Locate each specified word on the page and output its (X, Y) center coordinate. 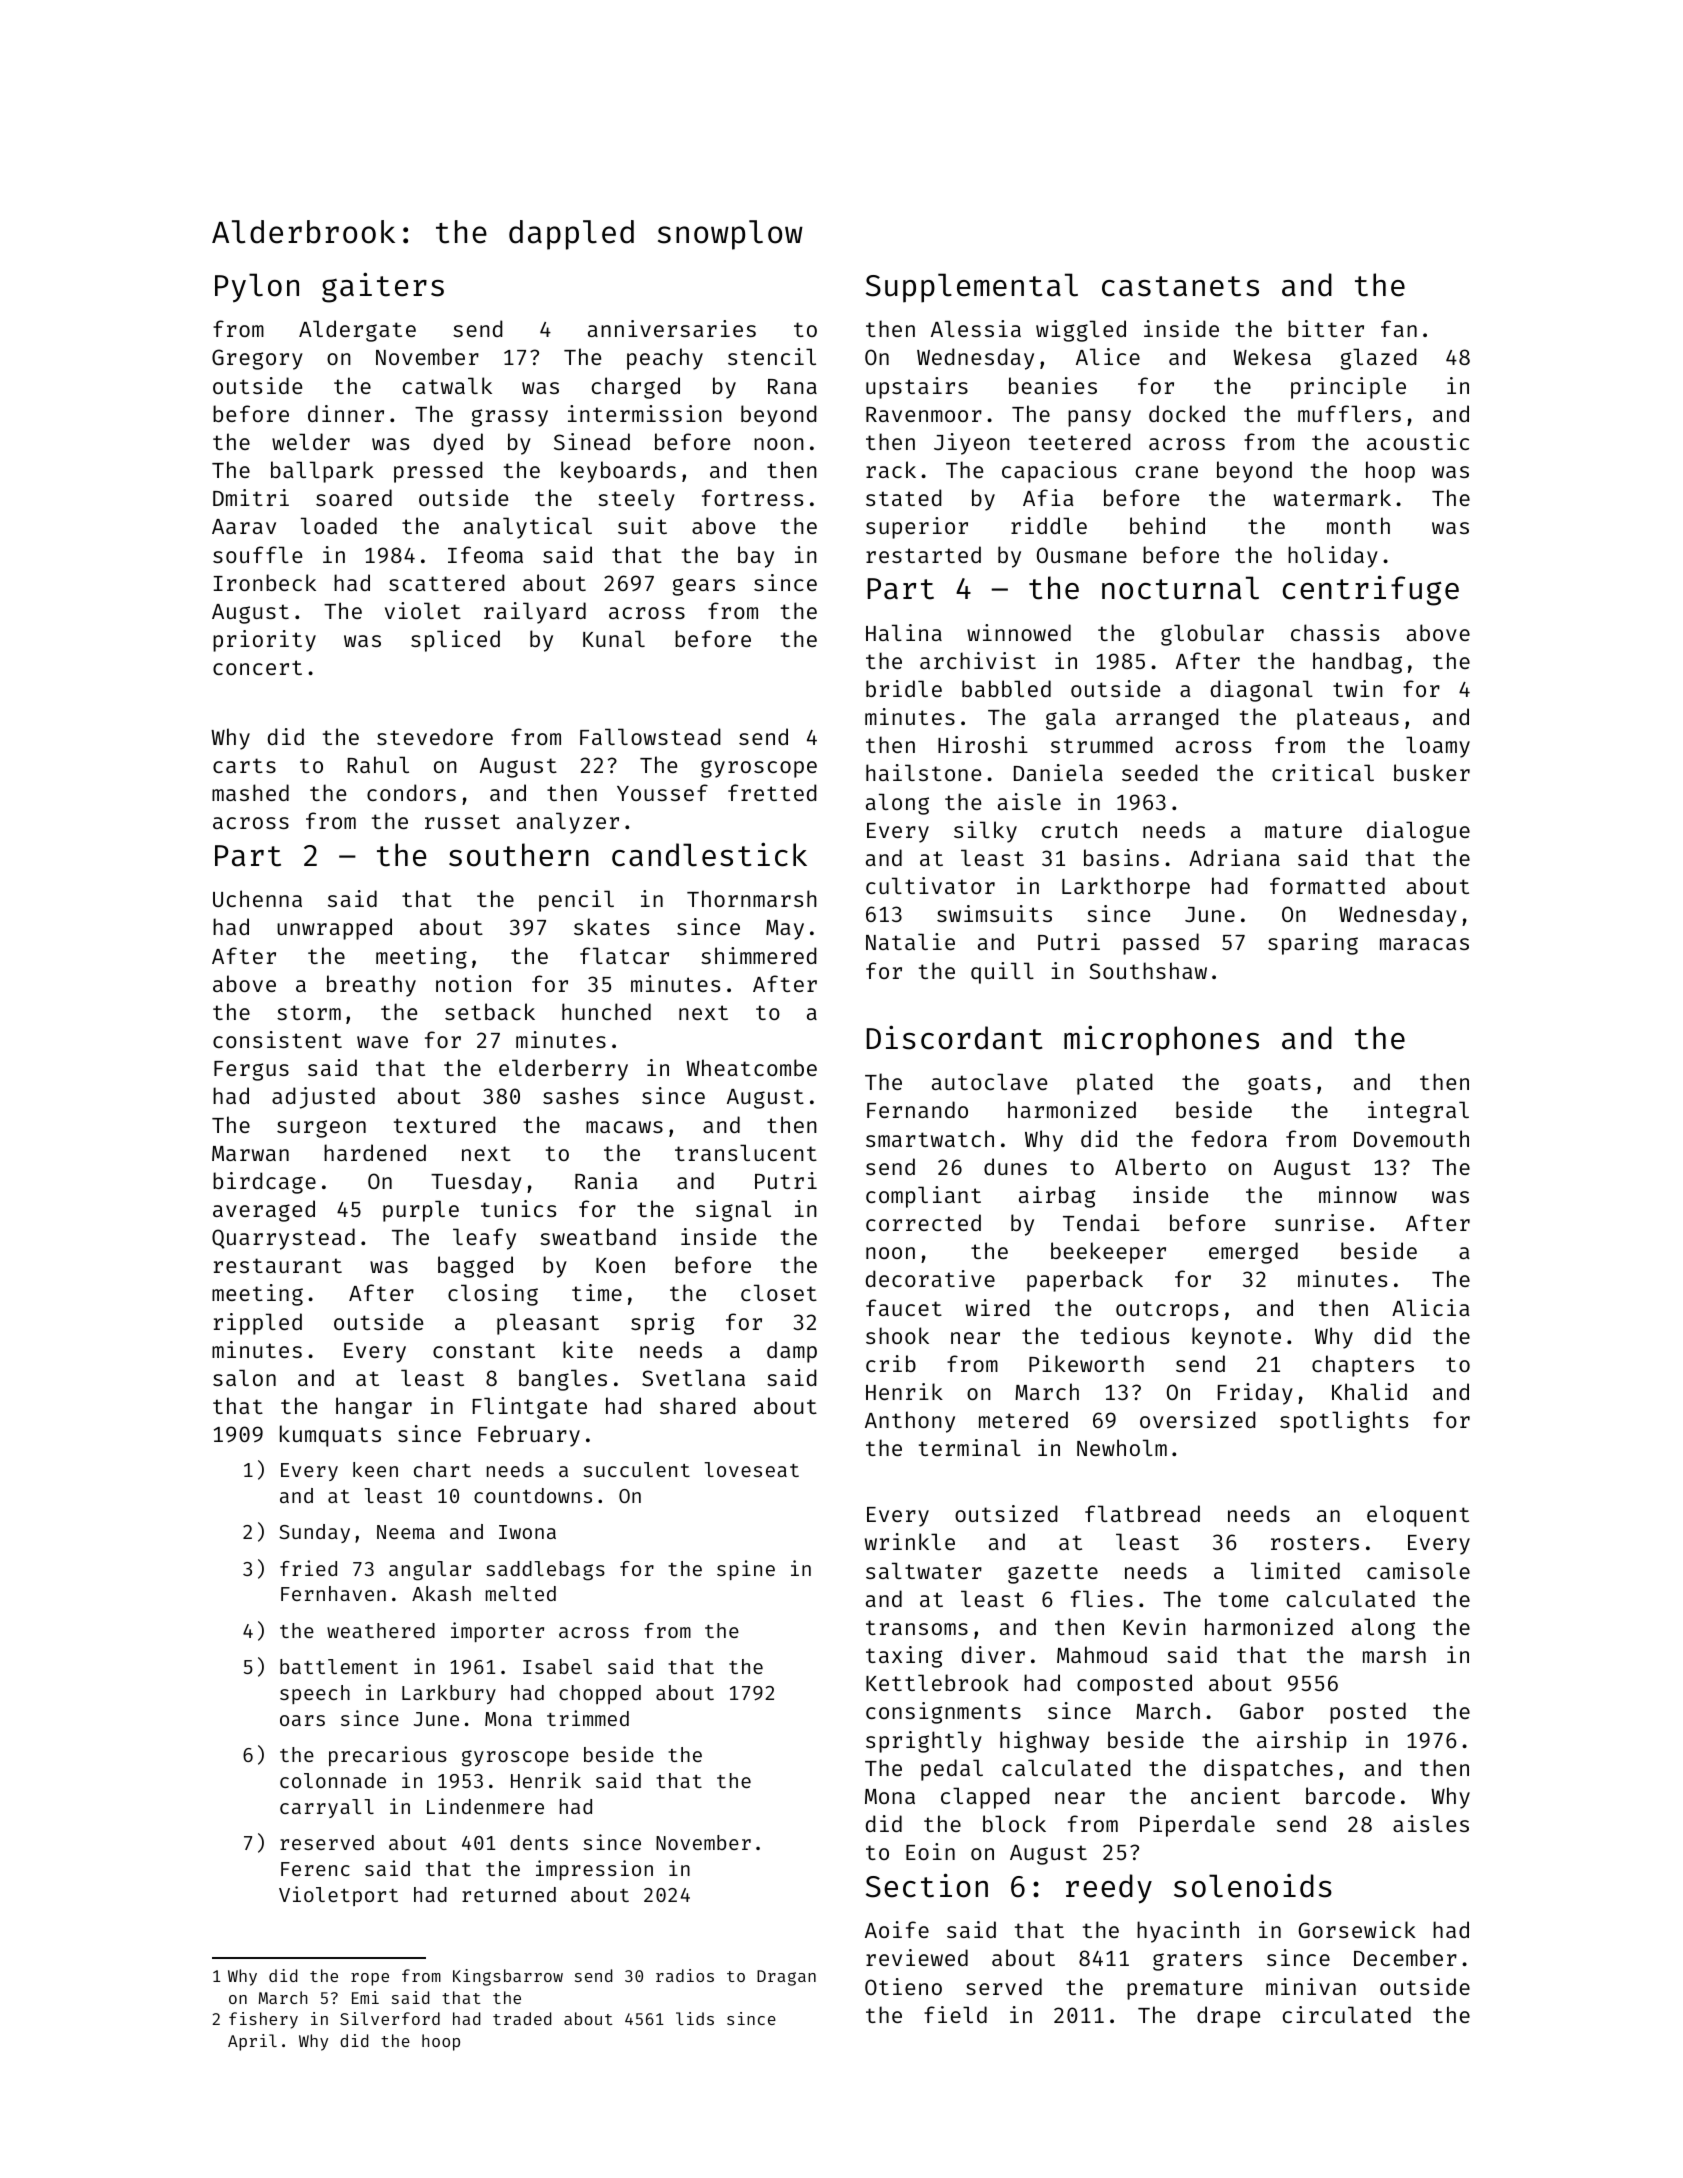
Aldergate (357, 331)
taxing (904, 1657)
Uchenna (257, 898)
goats (1279, 1085)
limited (1295, 1570)
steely (636, 500)
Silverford (390, 2018)
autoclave (989, 1081)
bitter (1326, 328)
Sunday (314, 1533)
